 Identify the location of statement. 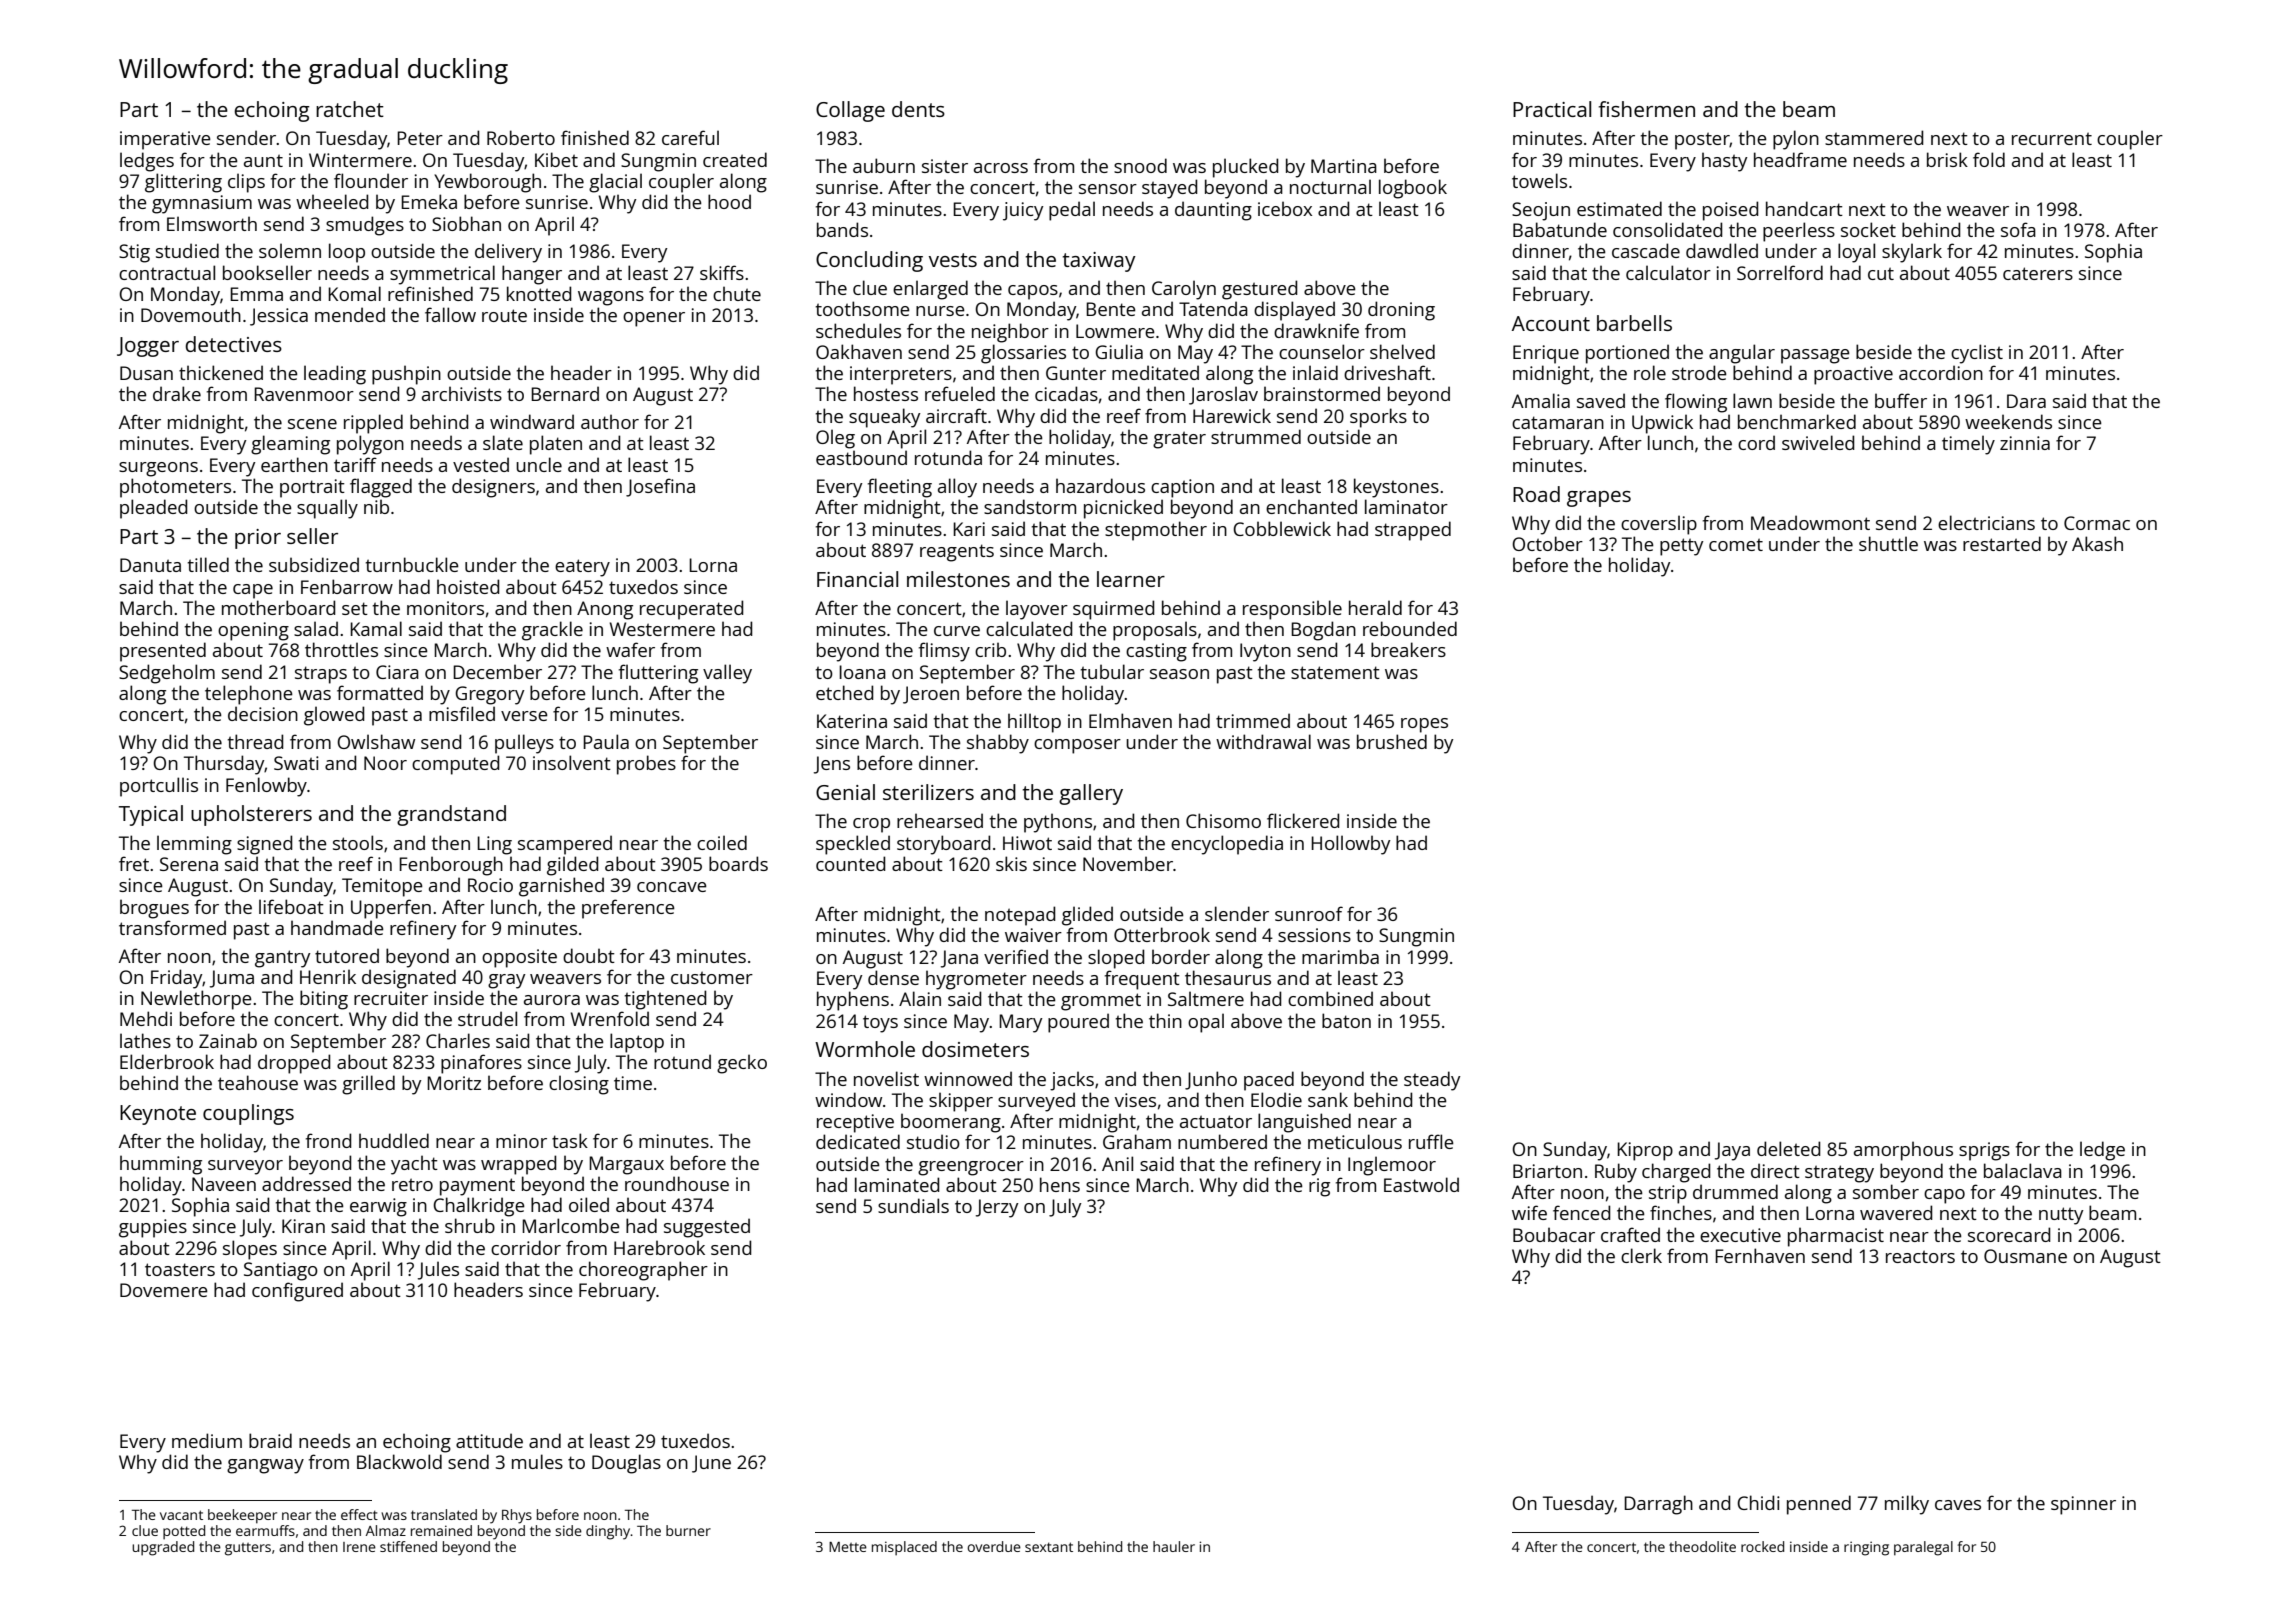
(1335, 672).
